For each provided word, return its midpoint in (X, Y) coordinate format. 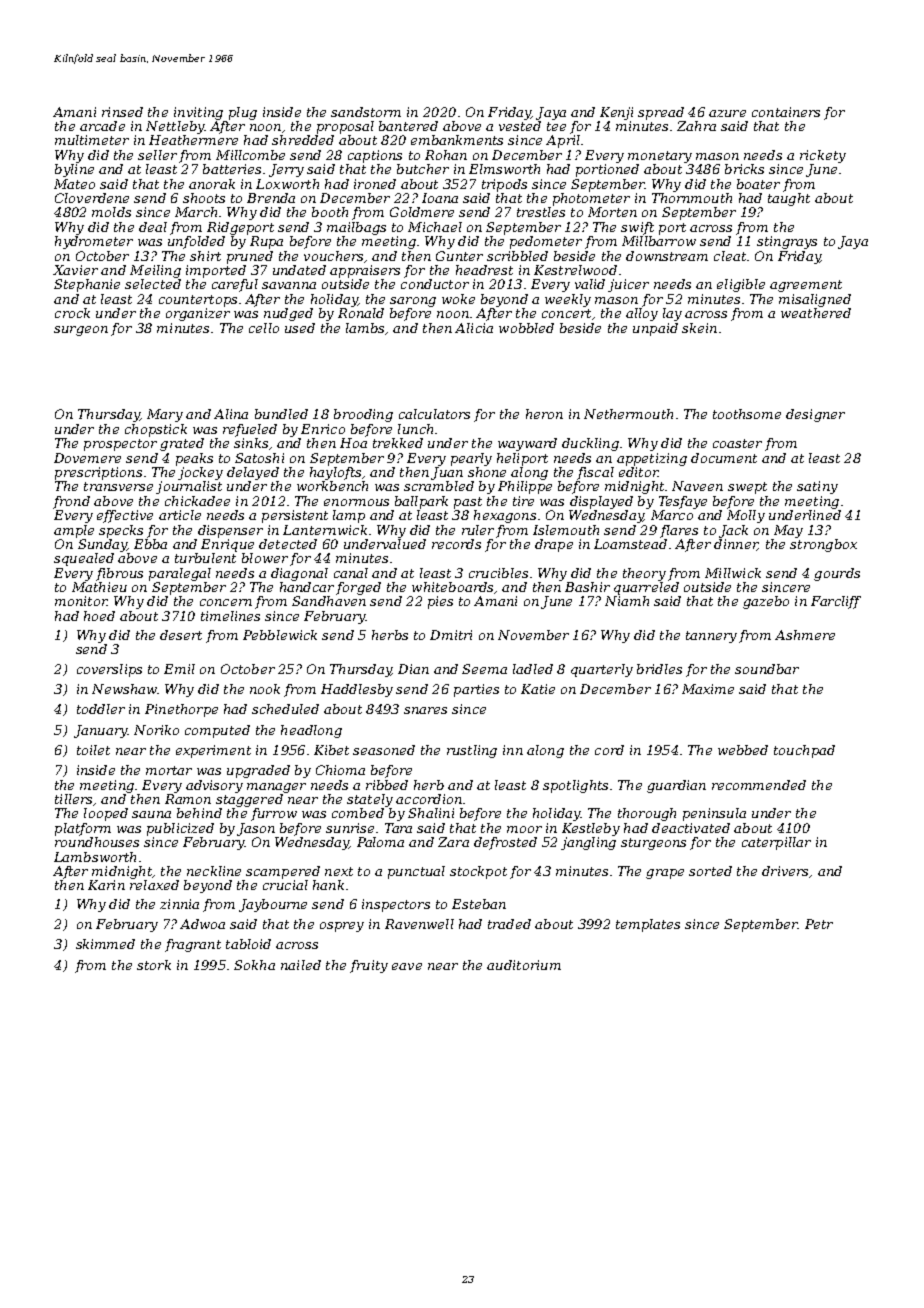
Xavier (75, 270)
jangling (588, 843)
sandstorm (366, 112)
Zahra (696, 126)
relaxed (154, 885)
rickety (823, 156)
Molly (746, 516)
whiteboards (452, 587)
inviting (198, 113)
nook (265, 689)
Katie (538, 689)
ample (74, 531)
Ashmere (805, 635)
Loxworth (287, 184)
